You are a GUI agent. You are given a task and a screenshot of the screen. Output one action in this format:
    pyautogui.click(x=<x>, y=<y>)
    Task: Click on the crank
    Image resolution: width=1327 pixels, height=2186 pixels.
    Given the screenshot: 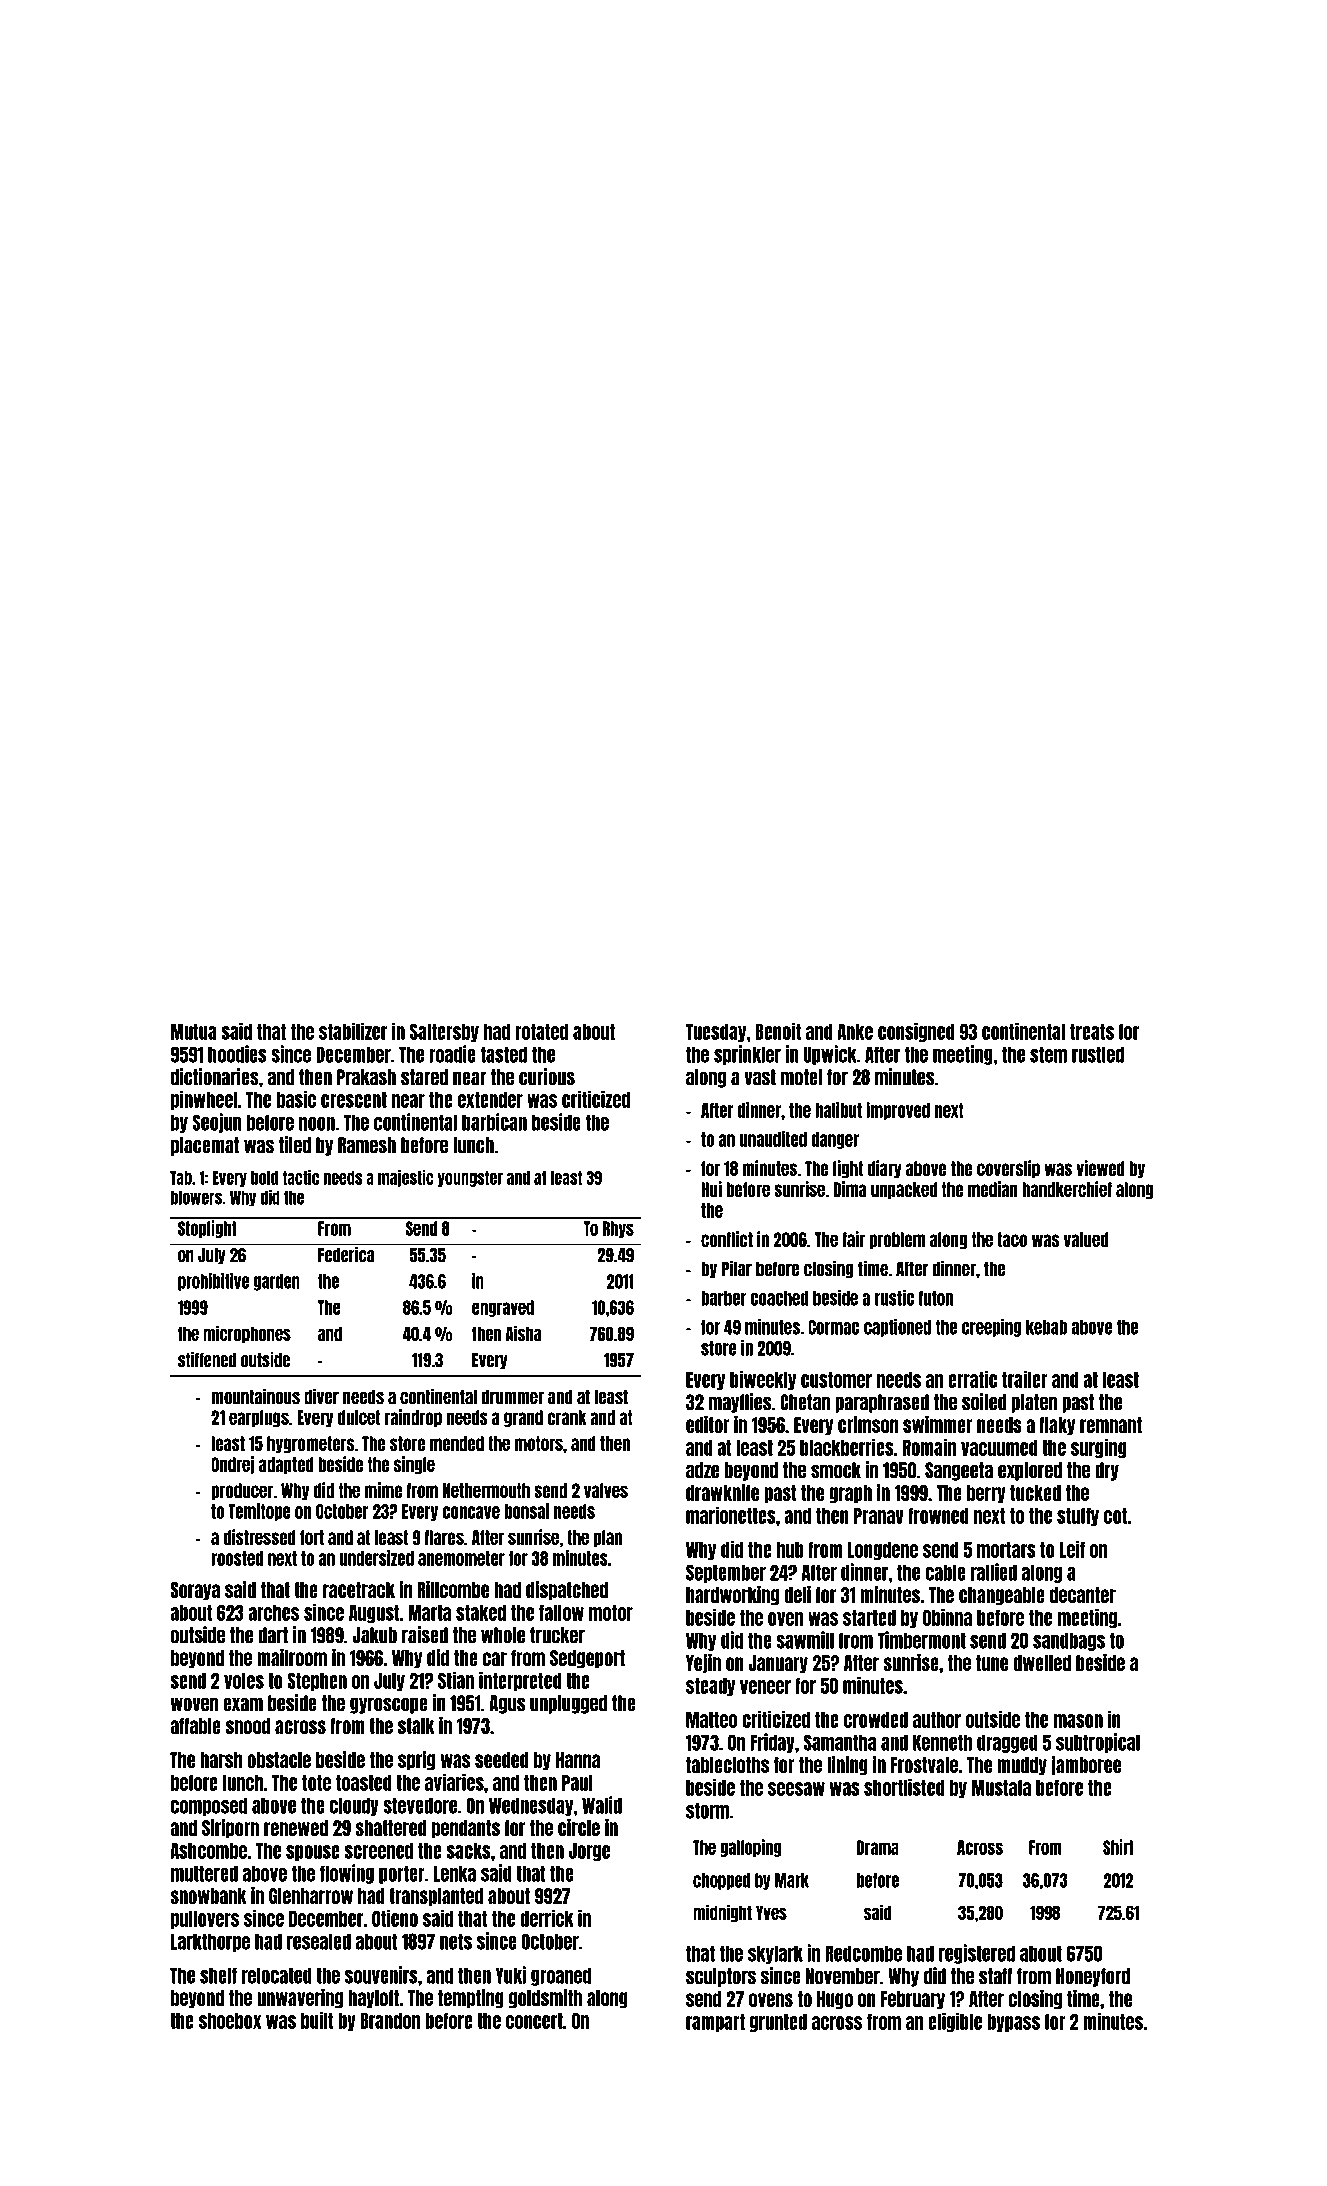 What is the action you would take?
    pyautogui.click(x=567, y=1417)
